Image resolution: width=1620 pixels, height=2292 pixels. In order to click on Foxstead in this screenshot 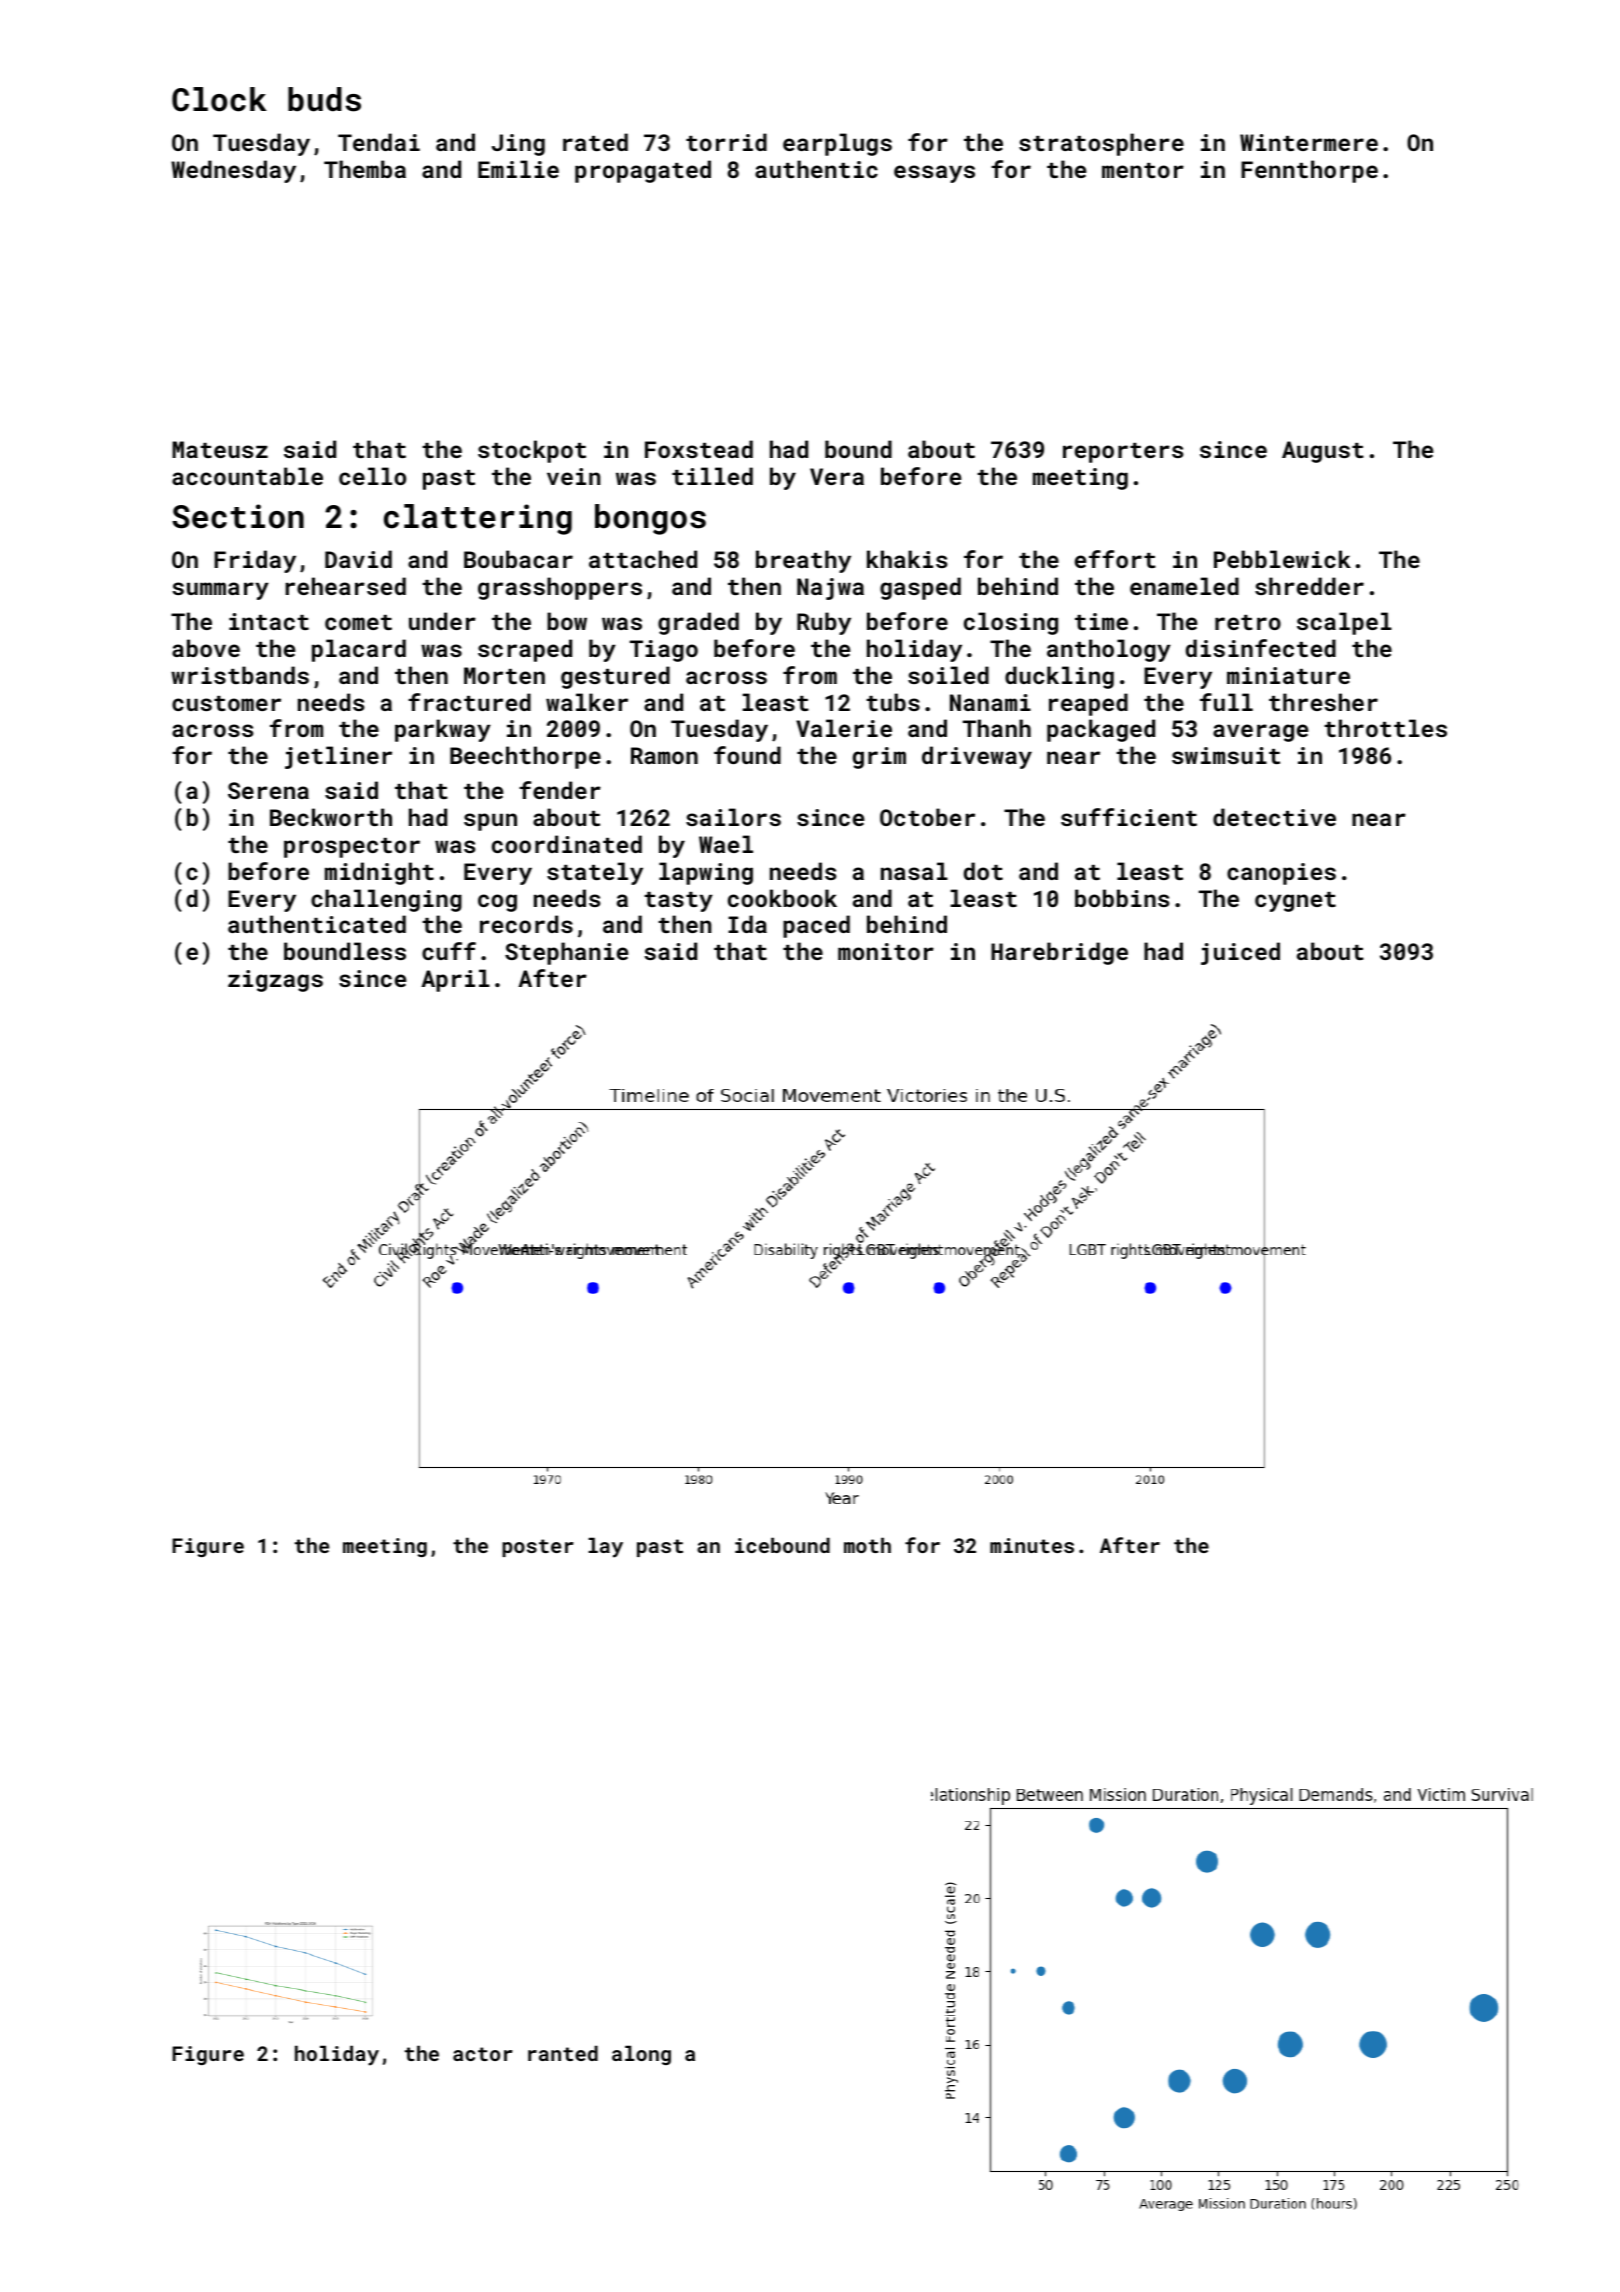, I will do `click(699, 449)`.
